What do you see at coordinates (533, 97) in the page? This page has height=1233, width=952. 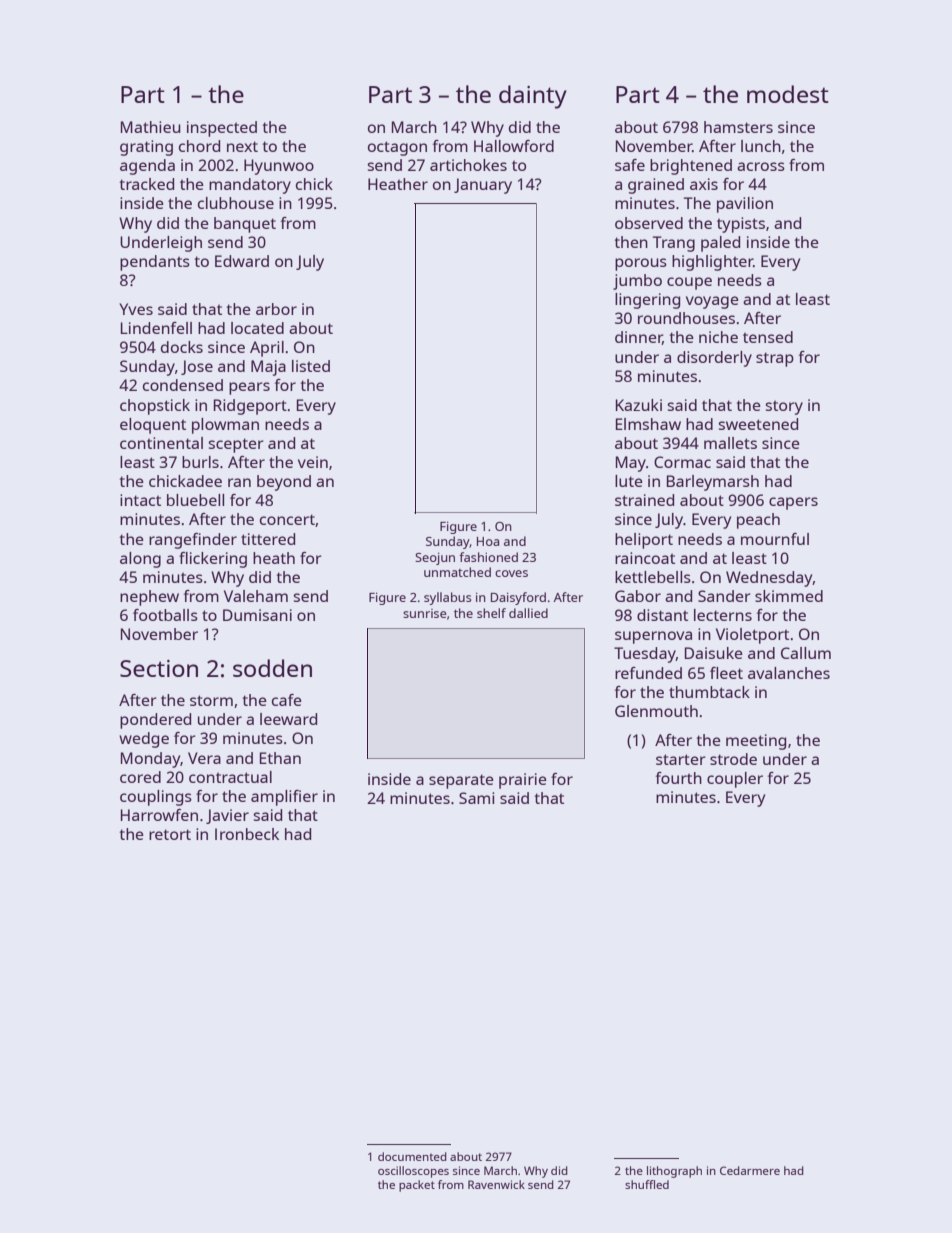 I see `dainty` at bounding box center [533, 97].
